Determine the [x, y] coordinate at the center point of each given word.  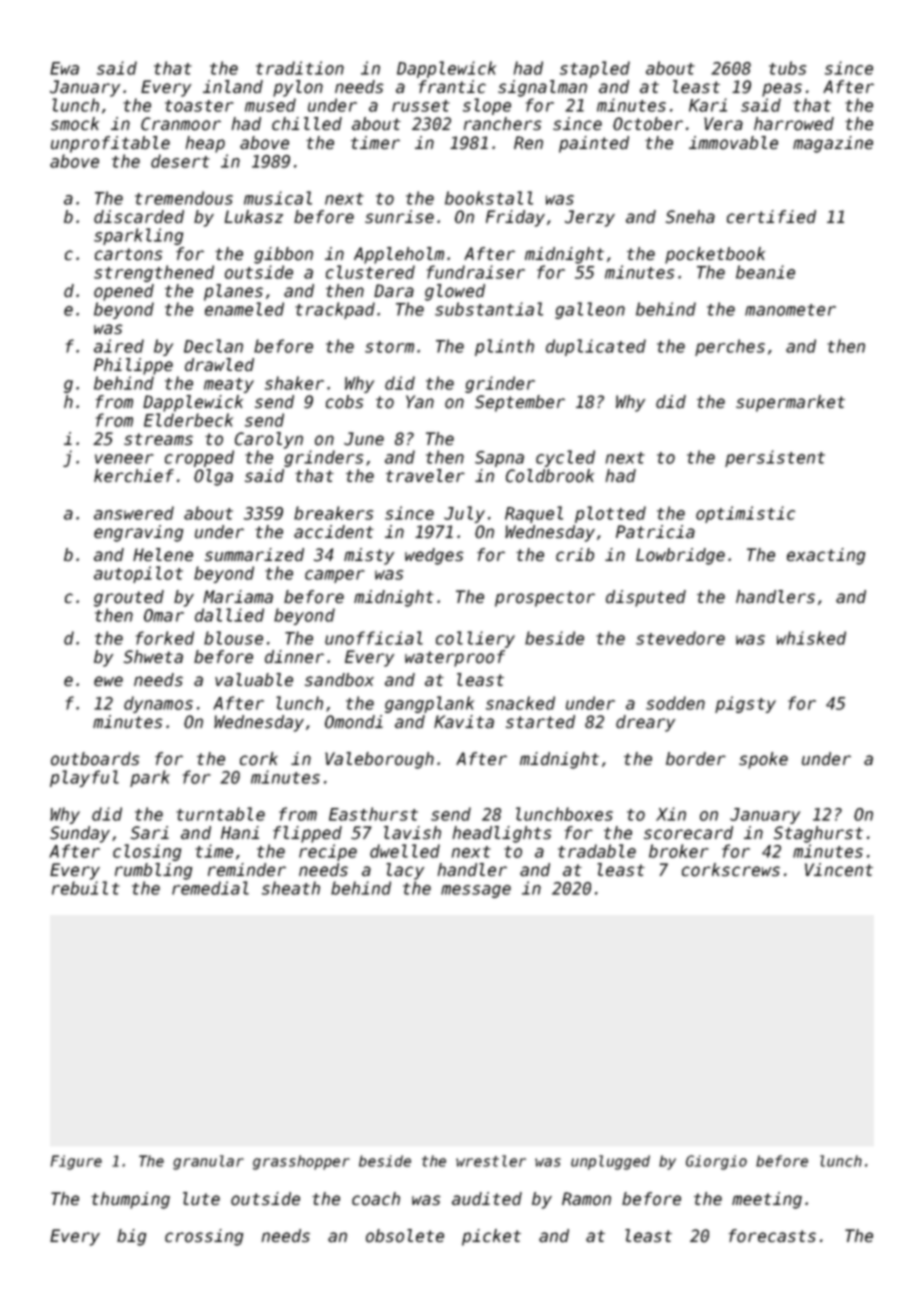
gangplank [429, 704]
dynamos [158, 704]
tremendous [184, 198]
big [131, 1237]
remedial [210, 888]
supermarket [790, 403]
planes [233, 292]
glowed [455, 292]
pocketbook [715, 255]
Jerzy [590, 218]
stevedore [680, 638]
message [476, 891]
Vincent [839, 870]
